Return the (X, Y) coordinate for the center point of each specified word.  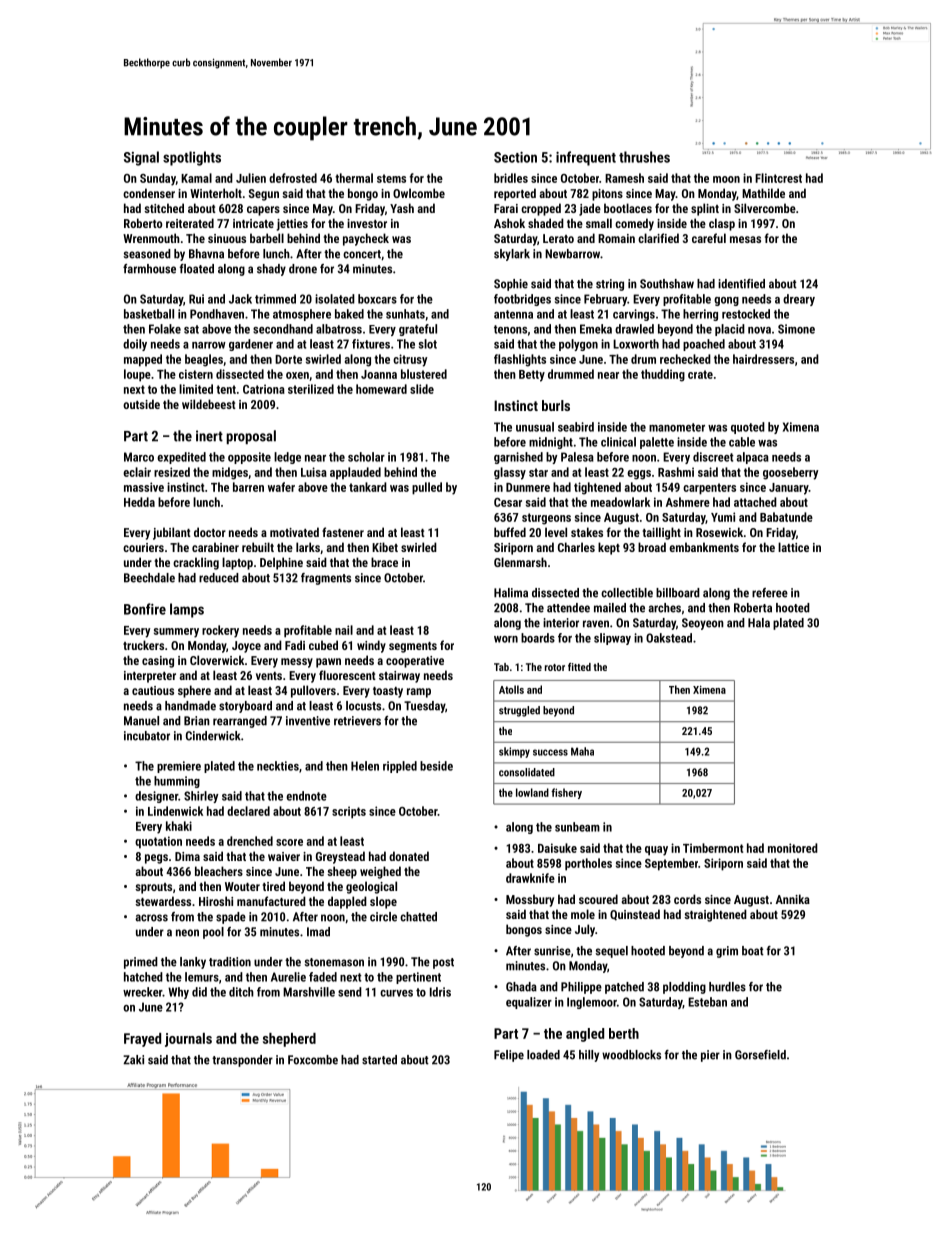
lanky (193, 963)
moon (726, 179)
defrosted (293, 178)
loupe (137, 375)
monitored (793, 848)
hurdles (727, 987)
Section (515, 157)
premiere (179, 767)
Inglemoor (592, 1003)
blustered (424, 374)
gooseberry (791, 473)
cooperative (415, 662)
